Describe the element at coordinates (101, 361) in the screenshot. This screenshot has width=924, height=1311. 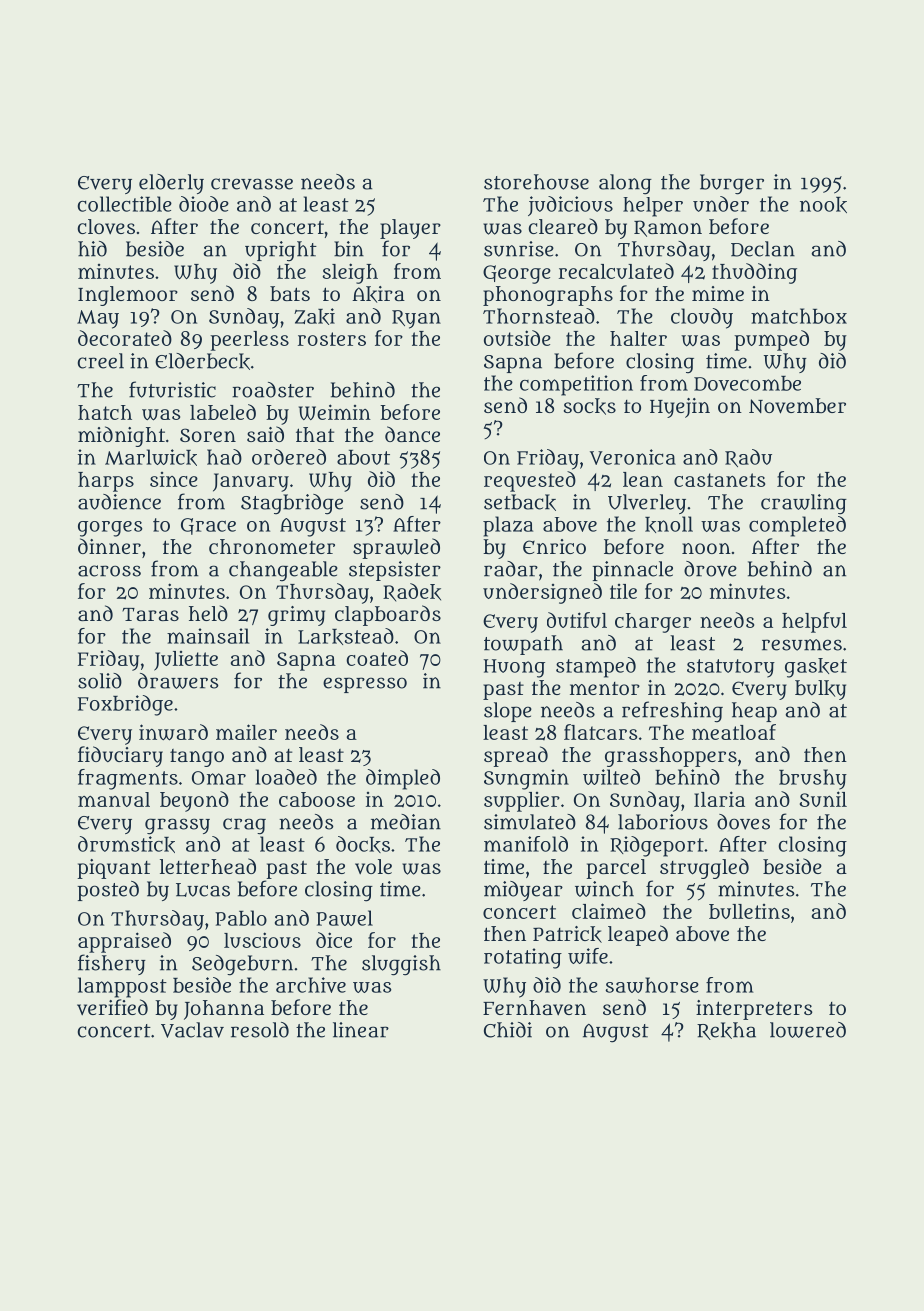
I see `creel` at that location.
